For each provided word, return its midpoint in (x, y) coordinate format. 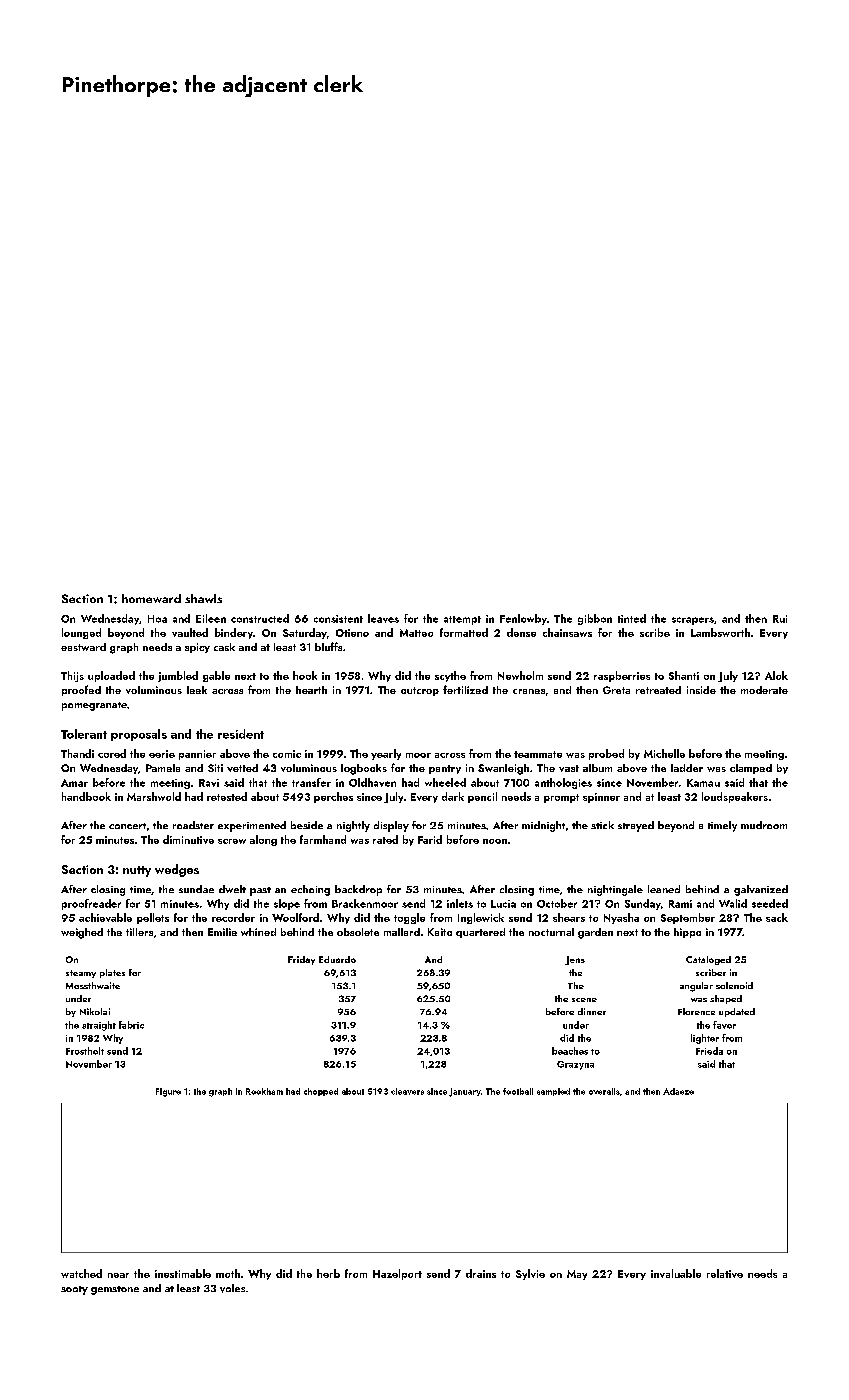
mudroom (764, 825)
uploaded (111, 676)
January (465, 1092)
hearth (311, 690)
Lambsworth (720, 632)
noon (495, 841)
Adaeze (678, 1091)
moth (228, 1273)
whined (258, 932)
